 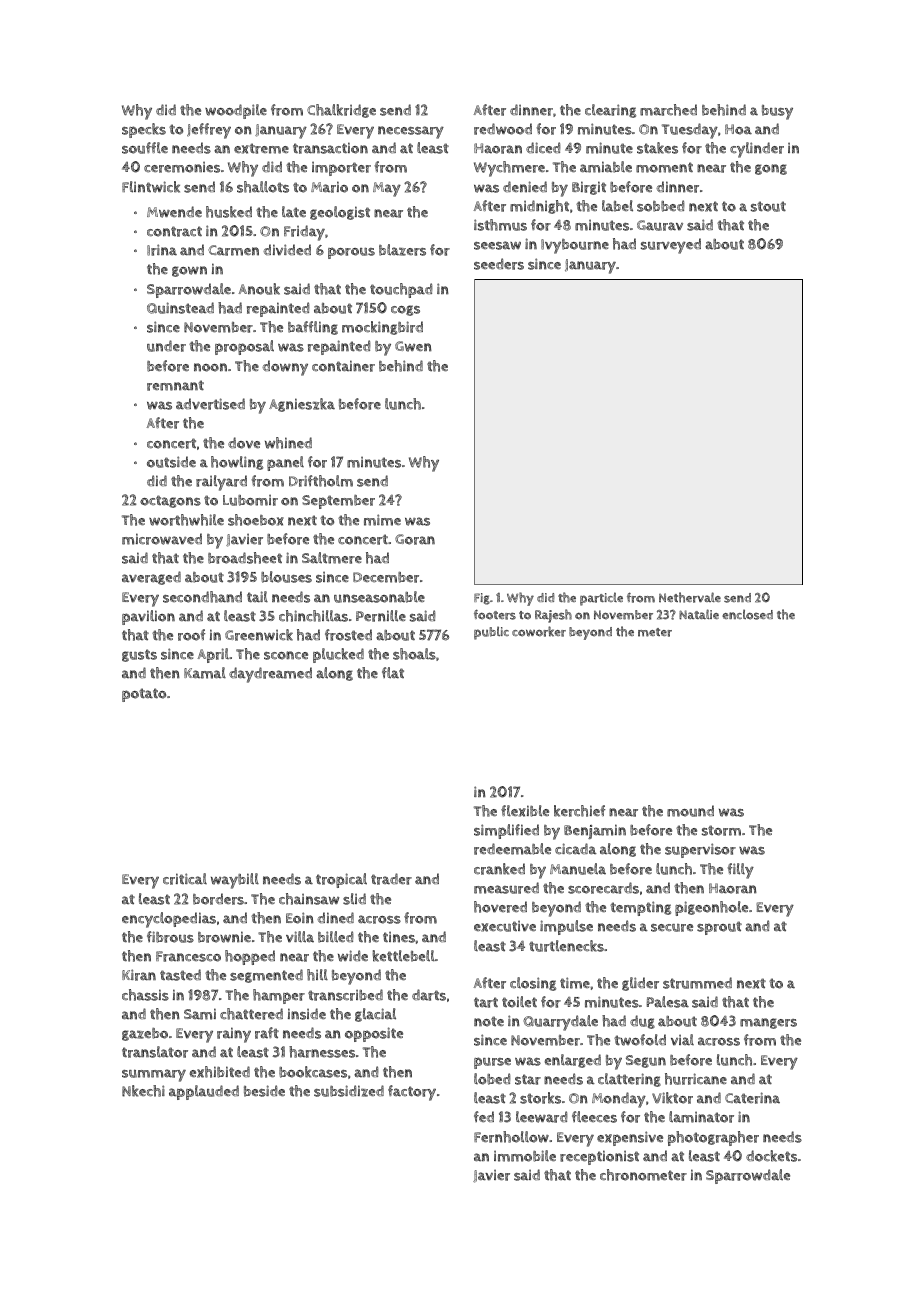 I want to click on howling, so click(x=237, y=463).
